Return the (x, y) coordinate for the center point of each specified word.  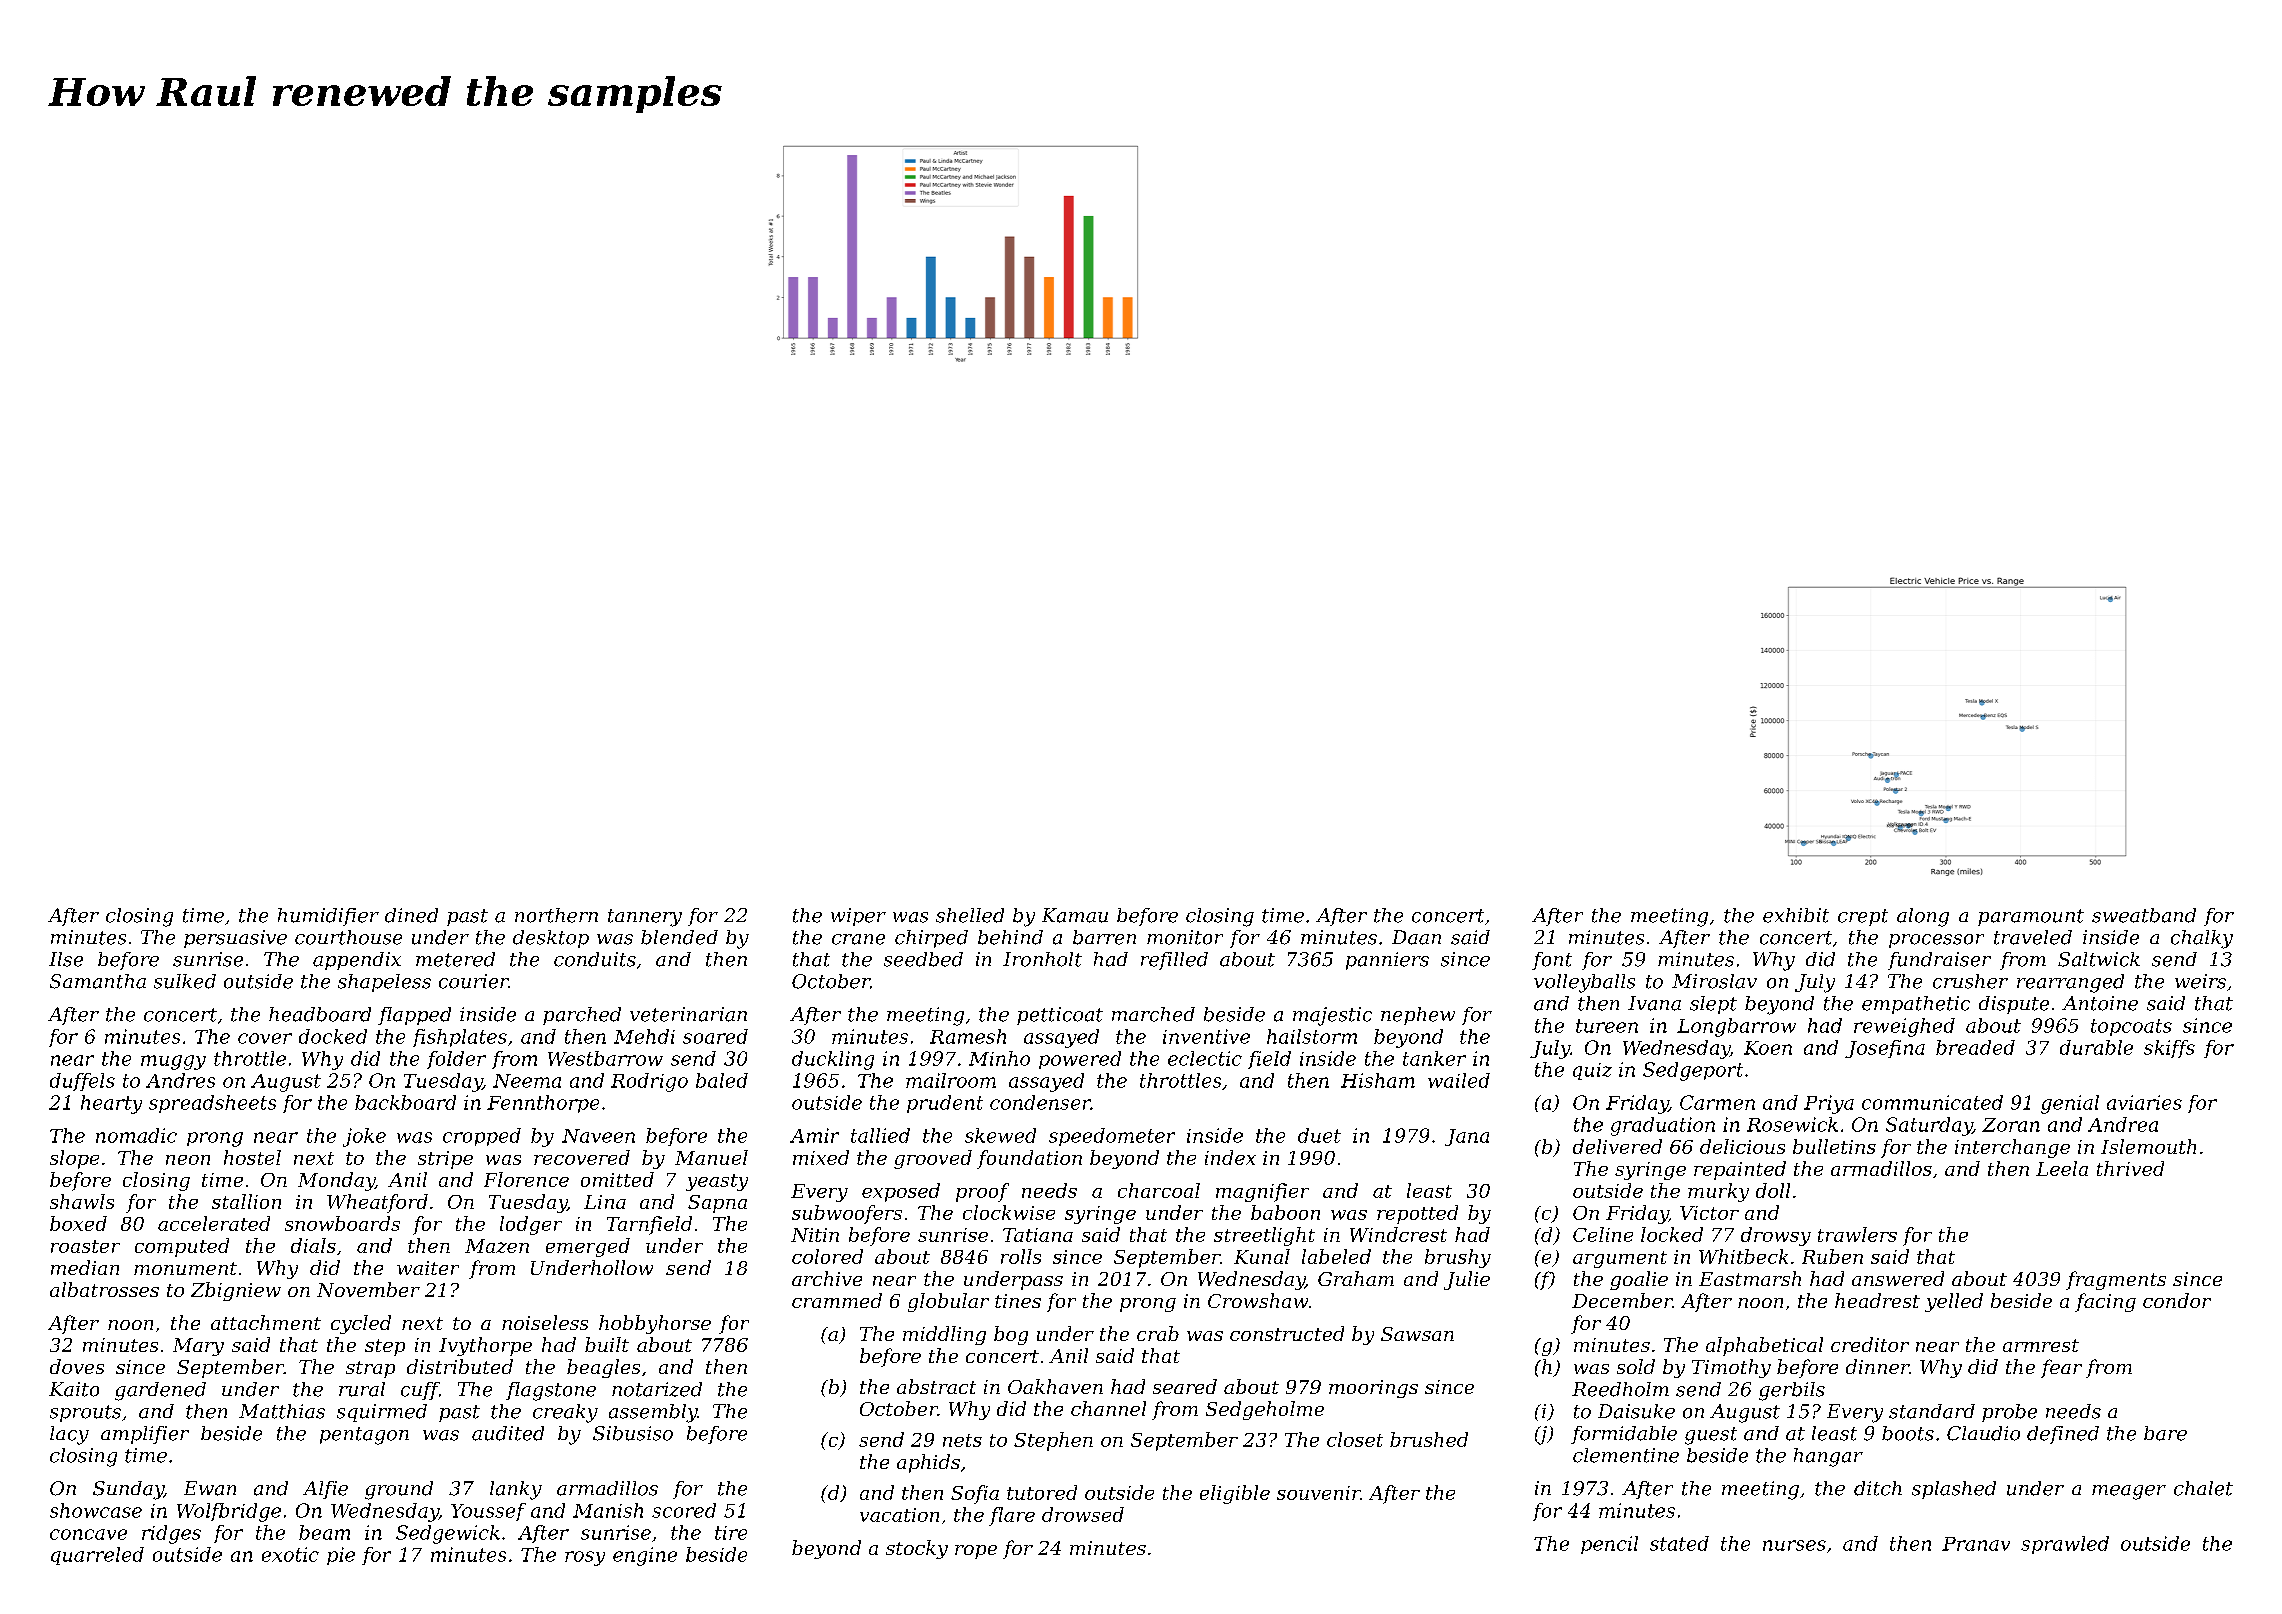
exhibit (1796, 915)
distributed (460, 1366)
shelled (970, 915)
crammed (837, 1300)
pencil (1609, 1545)
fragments (2116, 1280)
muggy (173, 1062)
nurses (1794, 1545)
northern (556, 915)
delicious (1742, 1146)
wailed (1459, 1080)
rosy (585, 1558)
